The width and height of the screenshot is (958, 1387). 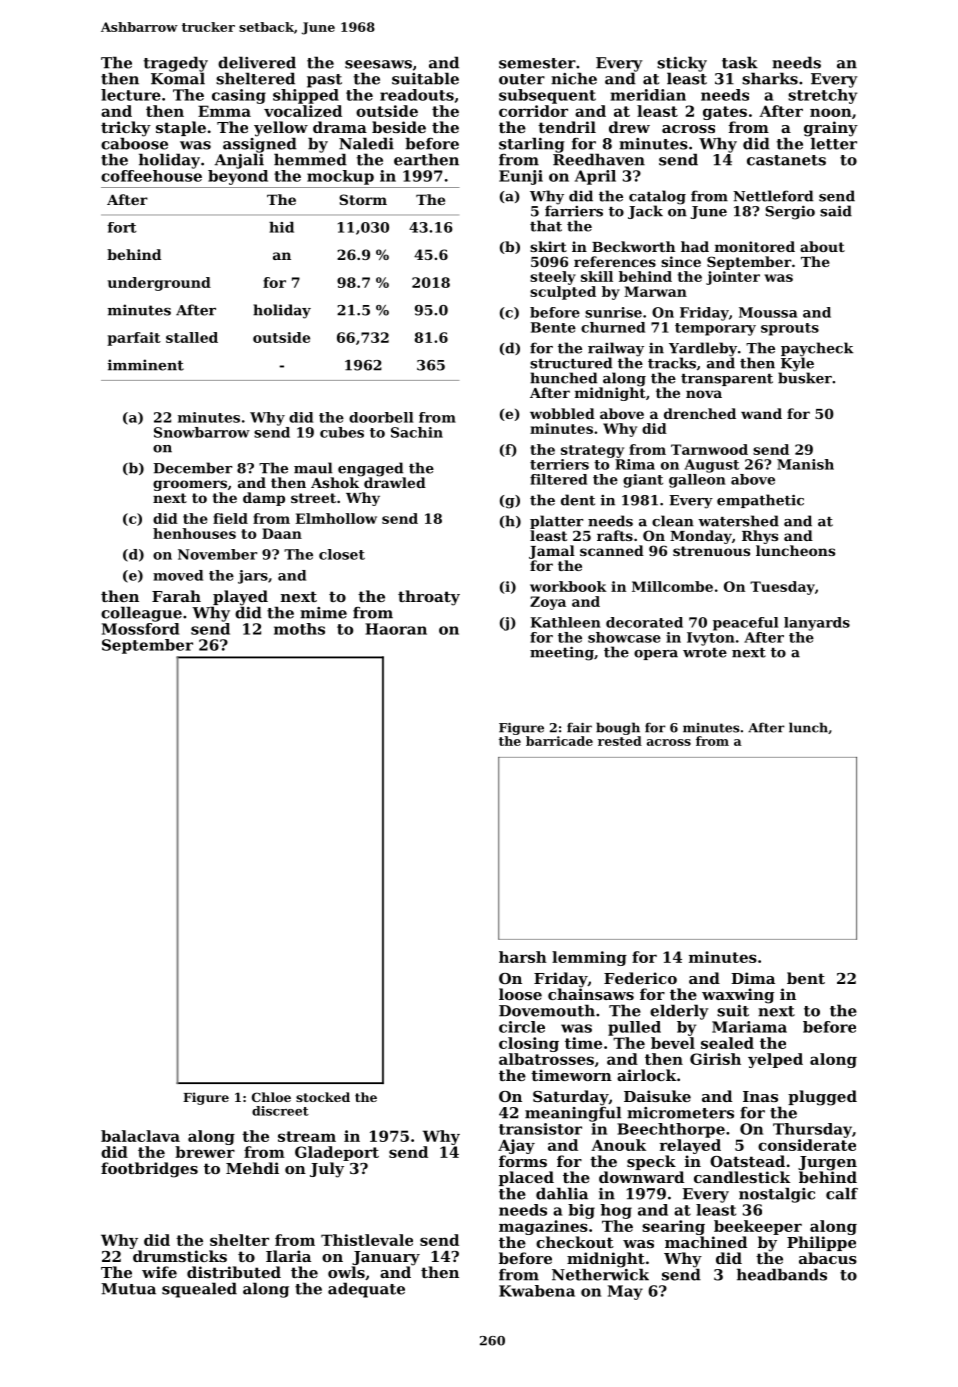 What do you see at coordinates (192, 337) in the screenshot?
I see `stalled` at bounding box center [192, 337].
